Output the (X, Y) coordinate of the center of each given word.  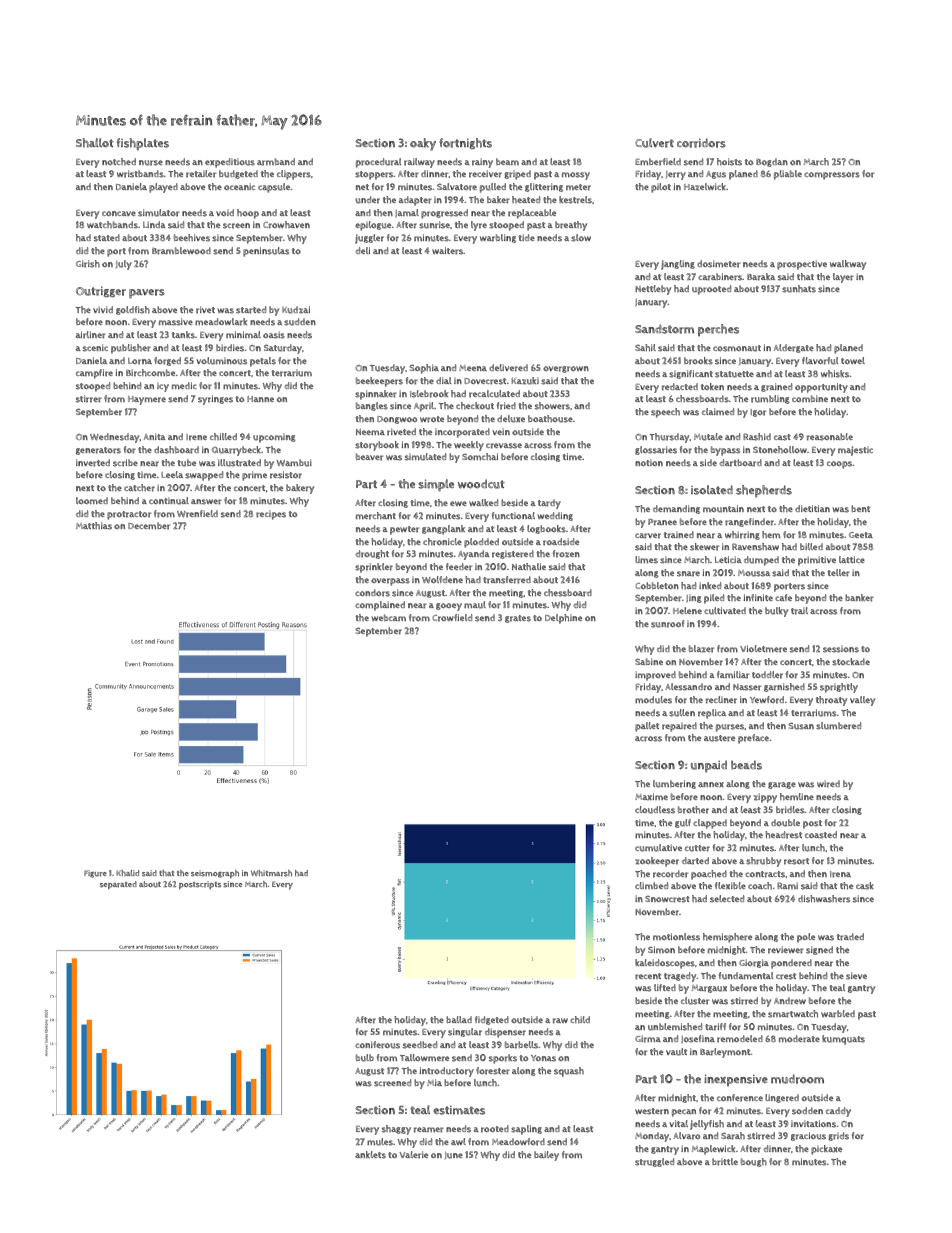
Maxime (651, 796)
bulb (365, 1058)
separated (118, 885)
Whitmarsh (271, 873)
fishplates (143, 144)
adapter (415, 201)
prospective (802, 265)
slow (581, 238)
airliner (91, 335)
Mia (434, 1082)
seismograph (215, 874)
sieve (856, 976)
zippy (765, 798)
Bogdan (772, 162)
